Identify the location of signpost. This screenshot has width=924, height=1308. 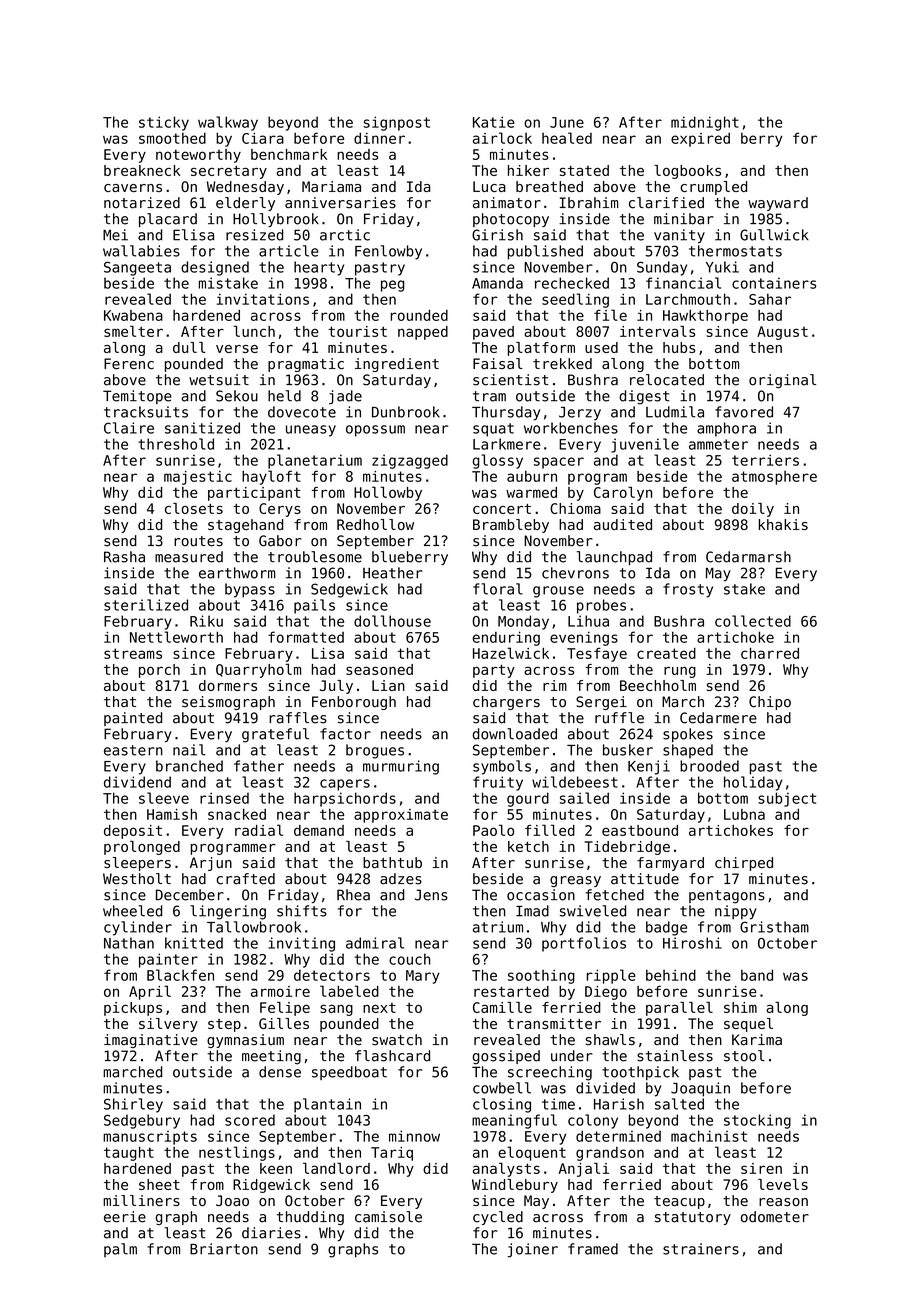
(397, 123).
